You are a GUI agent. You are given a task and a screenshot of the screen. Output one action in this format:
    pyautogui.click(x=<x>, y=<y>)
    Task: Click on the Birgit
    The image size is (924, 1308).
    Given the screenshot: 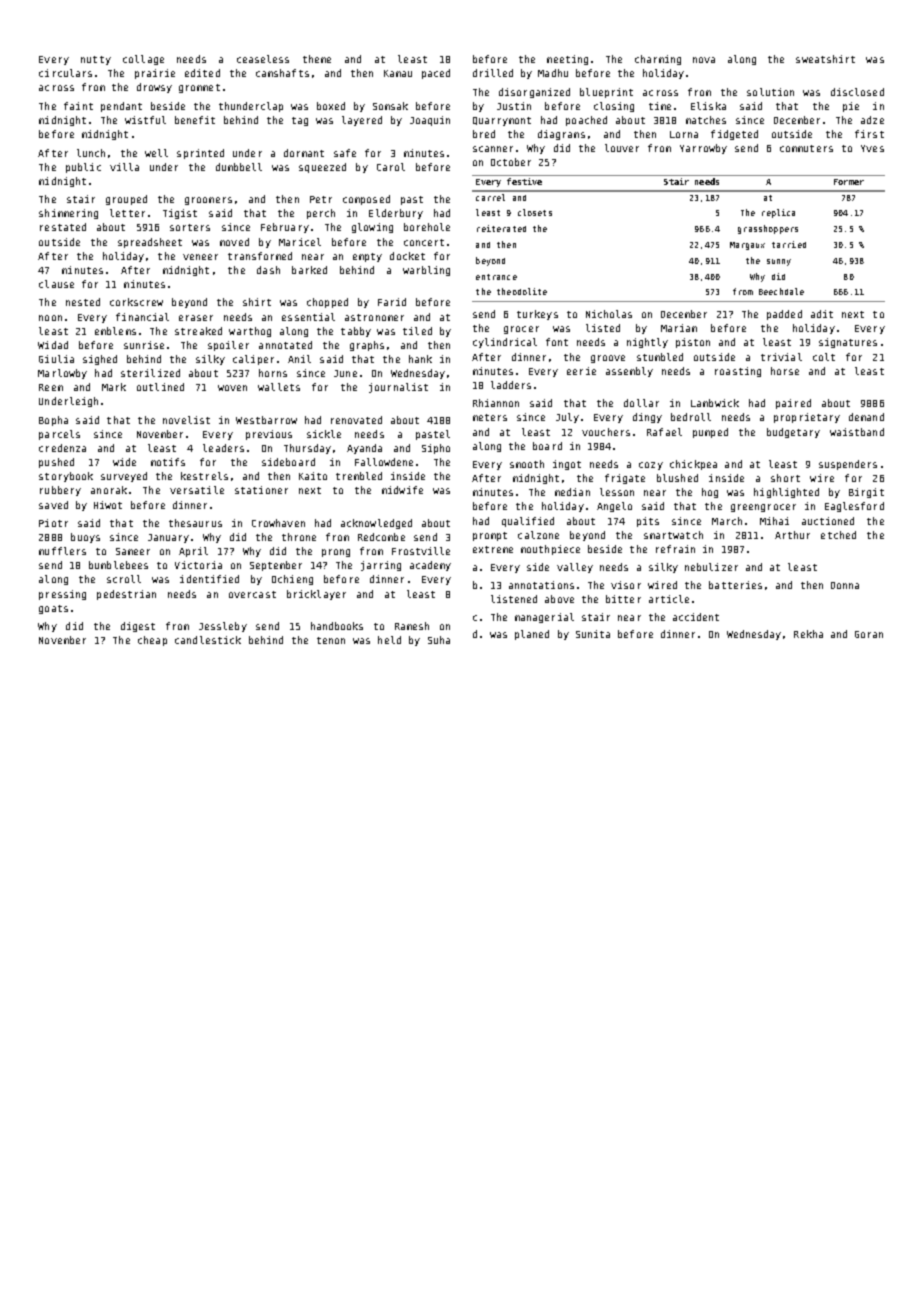 What is the action you would take?
    pyautogui.click(x=866, y=493)
